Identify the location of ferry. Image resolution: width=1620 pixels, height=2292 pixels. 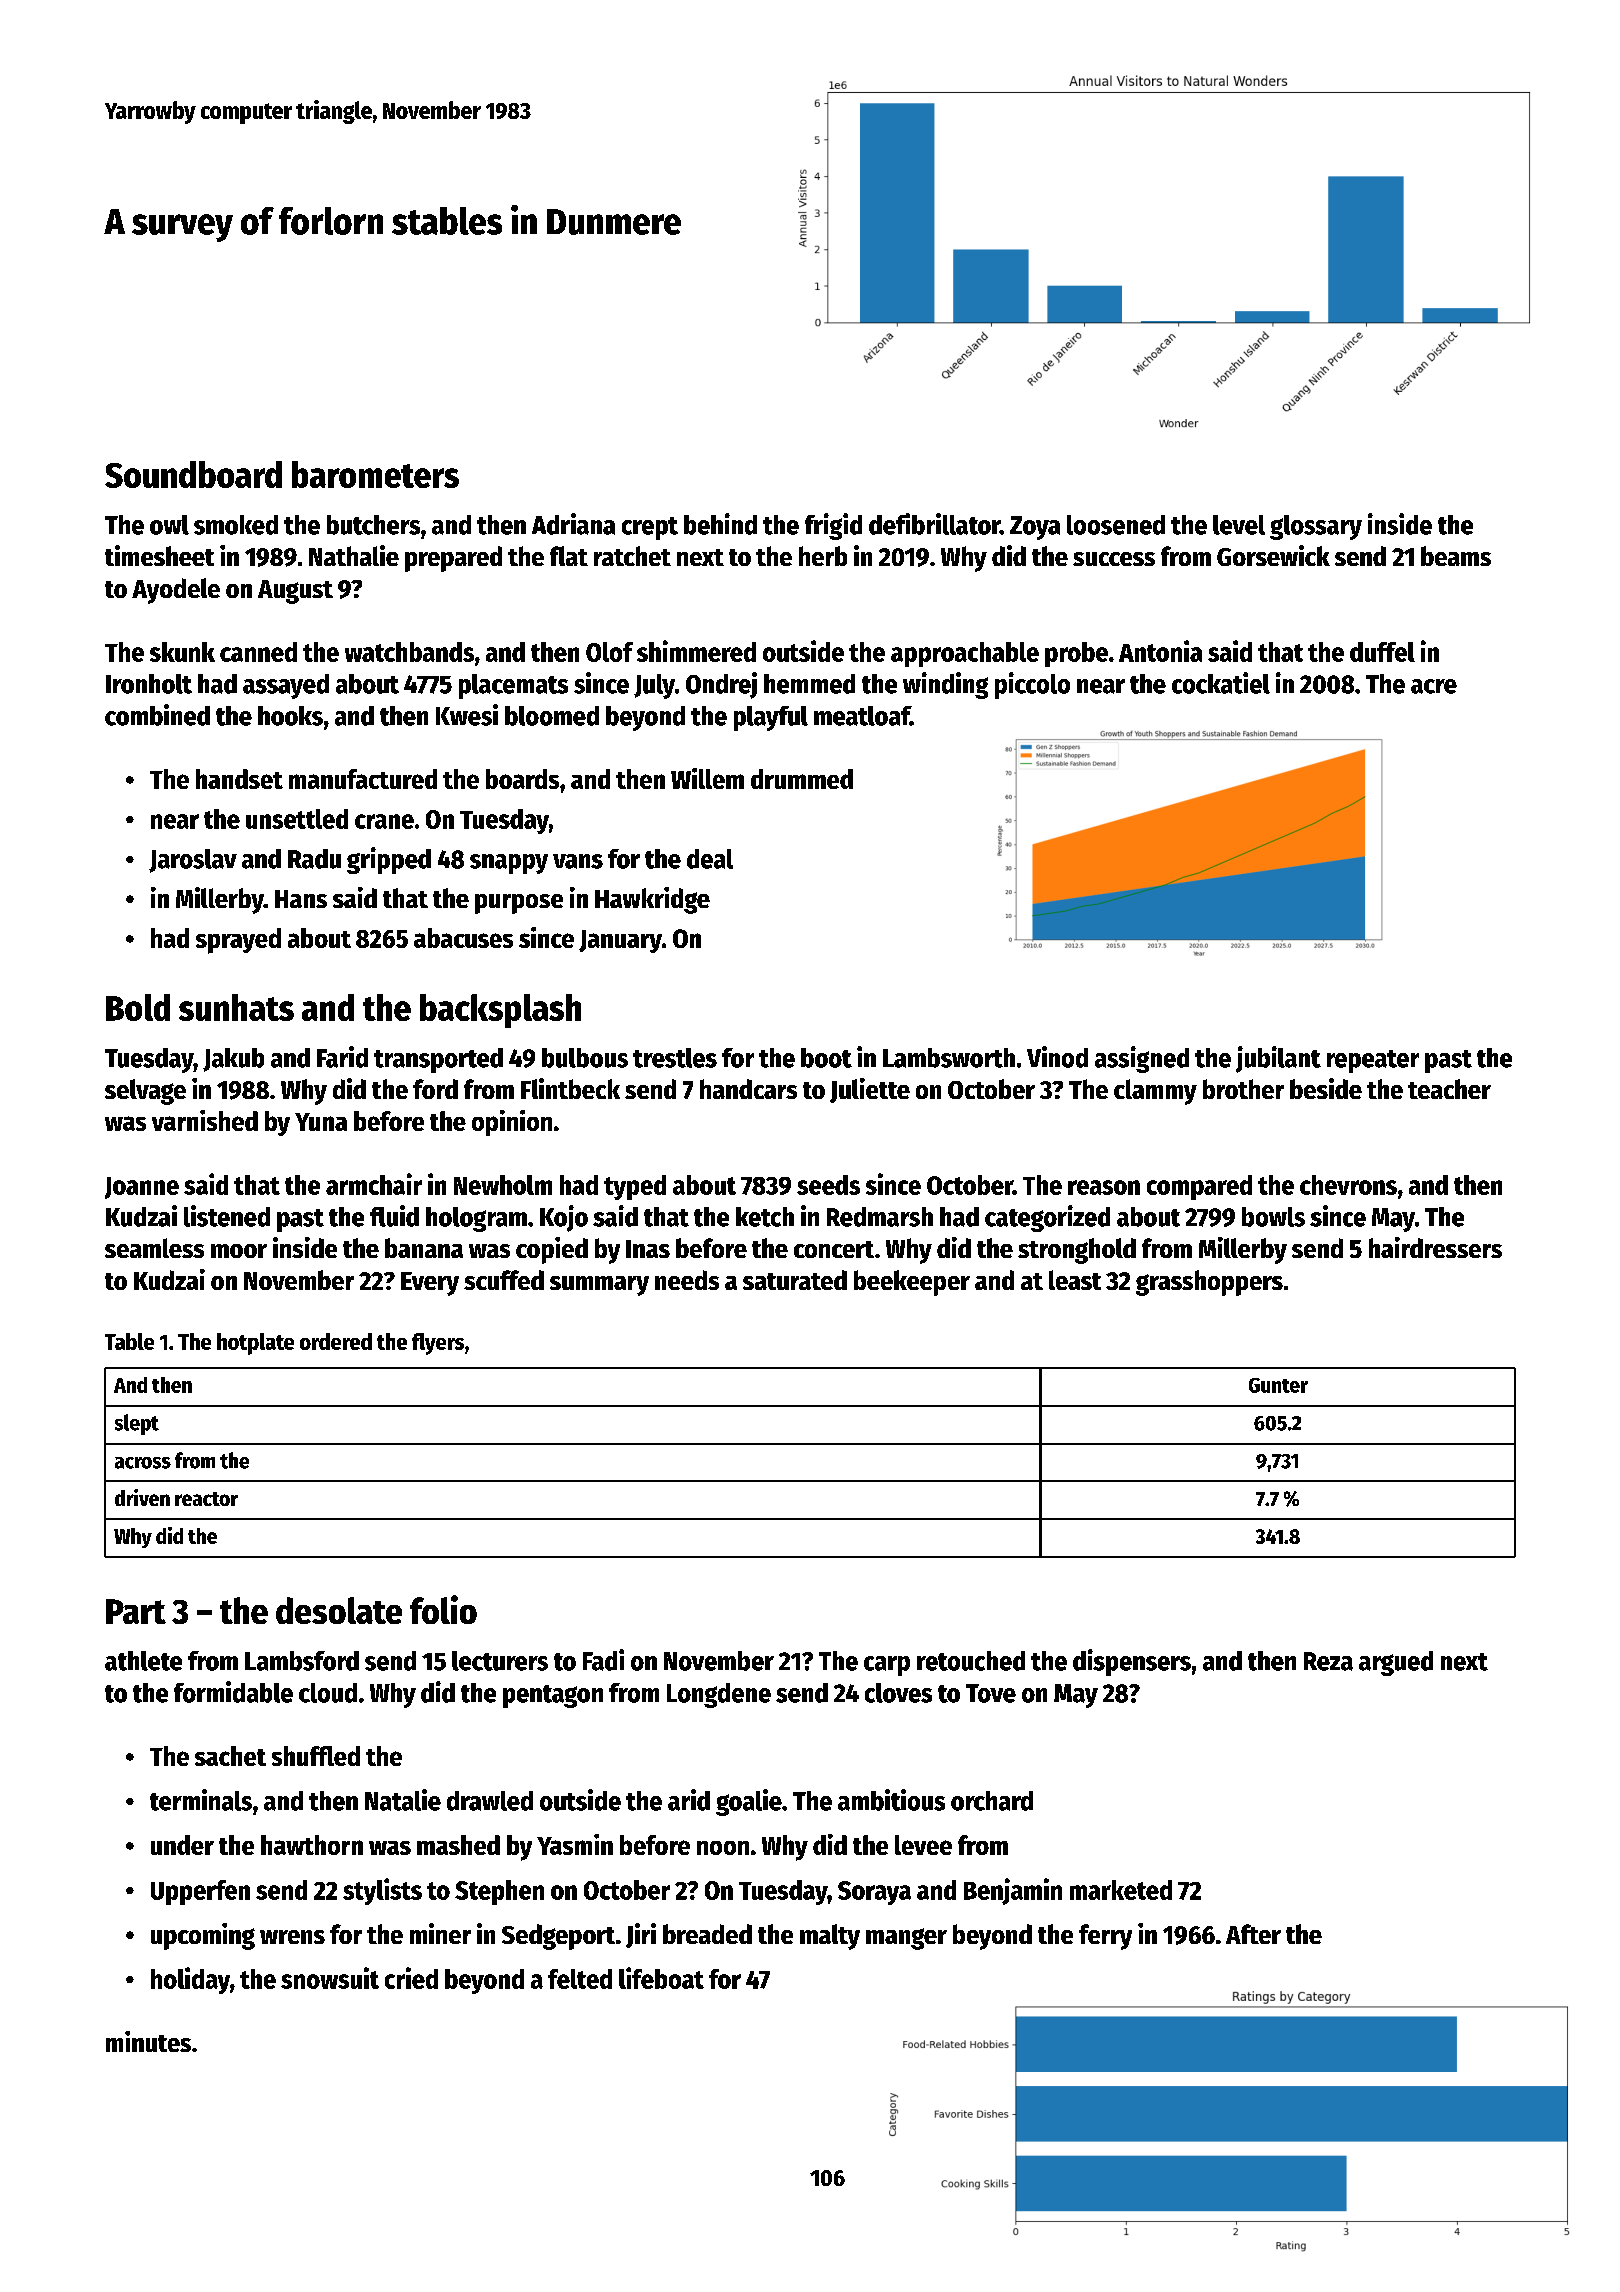
(1105, 1937).
